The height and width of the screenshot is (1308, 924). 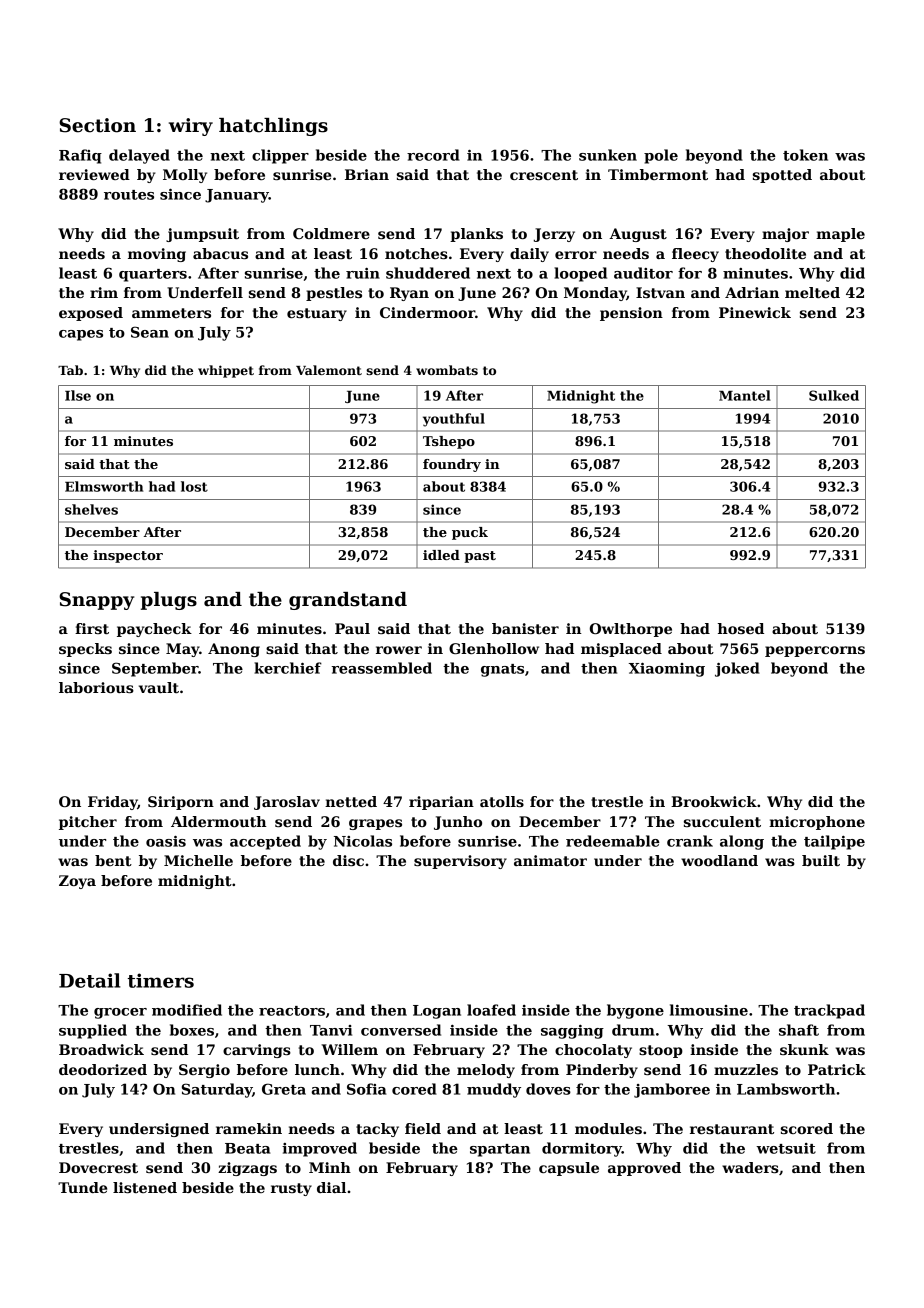 What do you see at coordinates (159, 687) in the screenshot?
I see `vault` at bounding box center [159, 687].
